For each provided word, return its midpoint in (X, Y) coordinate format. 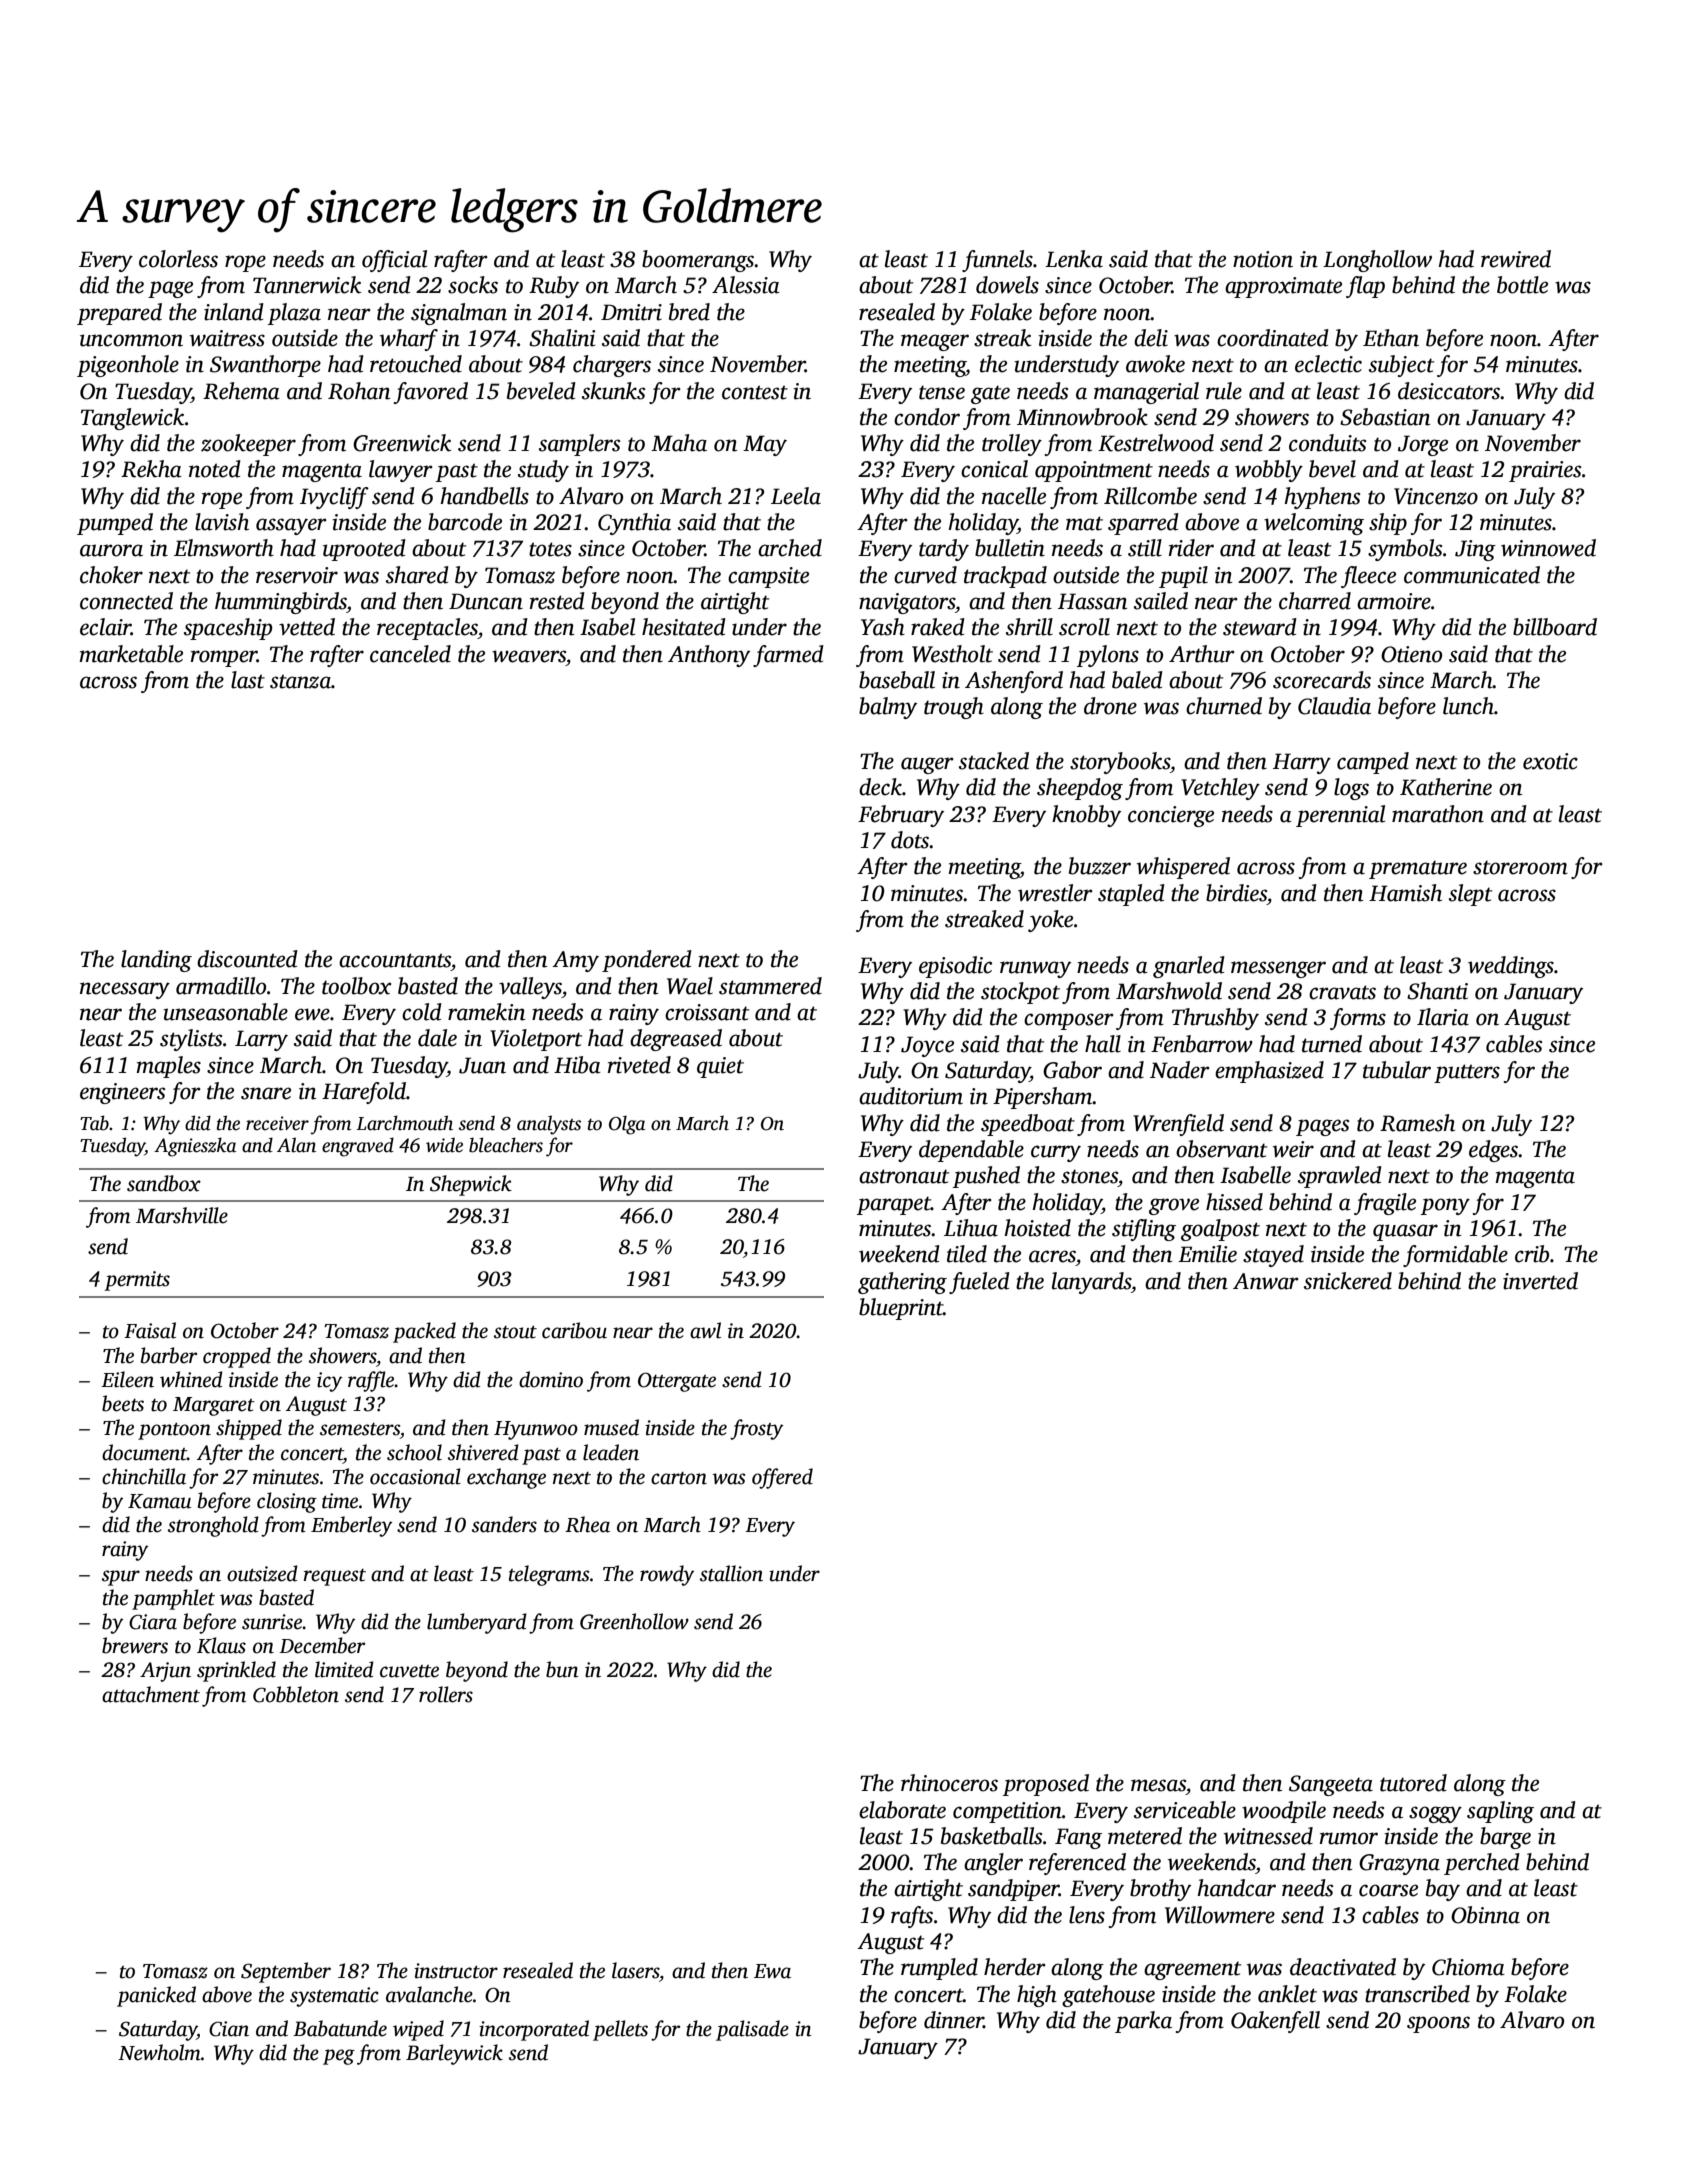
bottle (1522, 285)
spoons (1438, 2024)
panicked (156, 1996)
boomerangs (698, 261)
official (394, 261)
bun (562, 1669)
